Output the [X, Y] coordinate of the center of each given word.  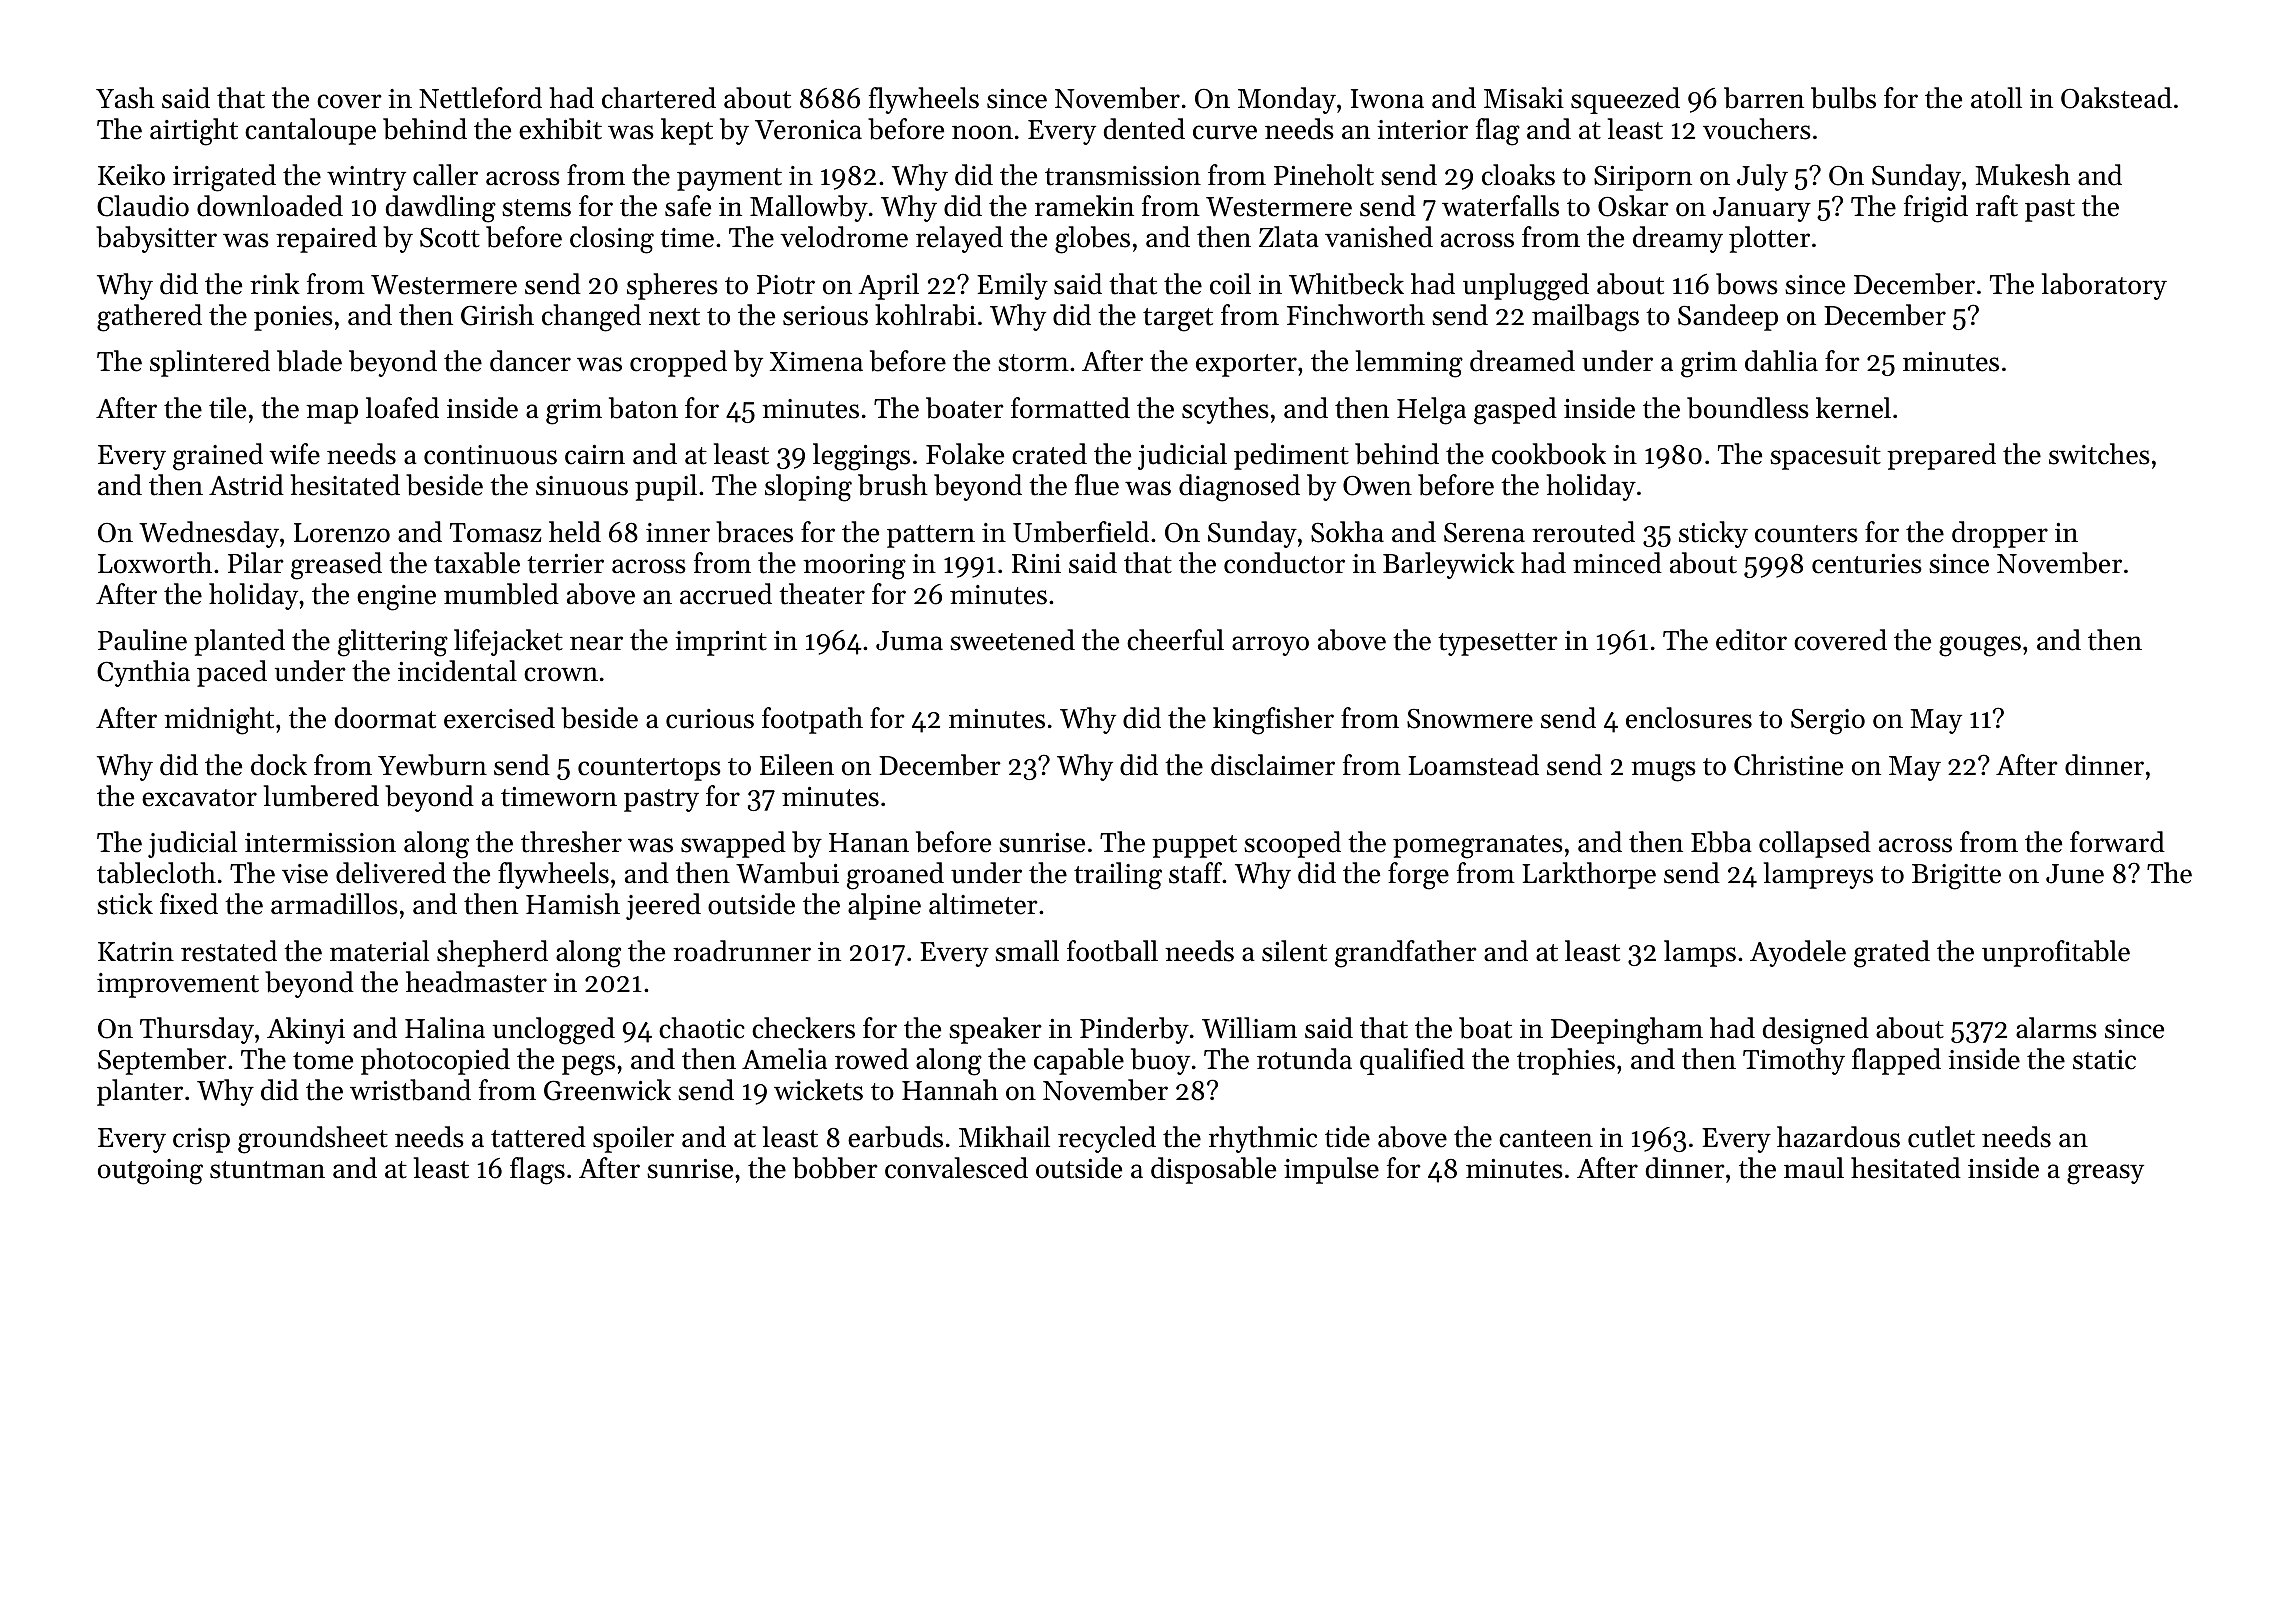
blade [309, 361]
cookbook [1549, 454]
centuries [1867, 564]
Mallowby [809, 208]
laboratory [2104, 286]
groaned [895, 876]
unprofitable [2056, 953]
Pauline [142, 640]
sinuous [582, 486]
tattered [538, 1137]
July [1762, 177]
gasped [1515, 411]
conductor [1284, 563]
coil [1230, 284]
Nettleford [480, 98]
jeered [663, 906]
